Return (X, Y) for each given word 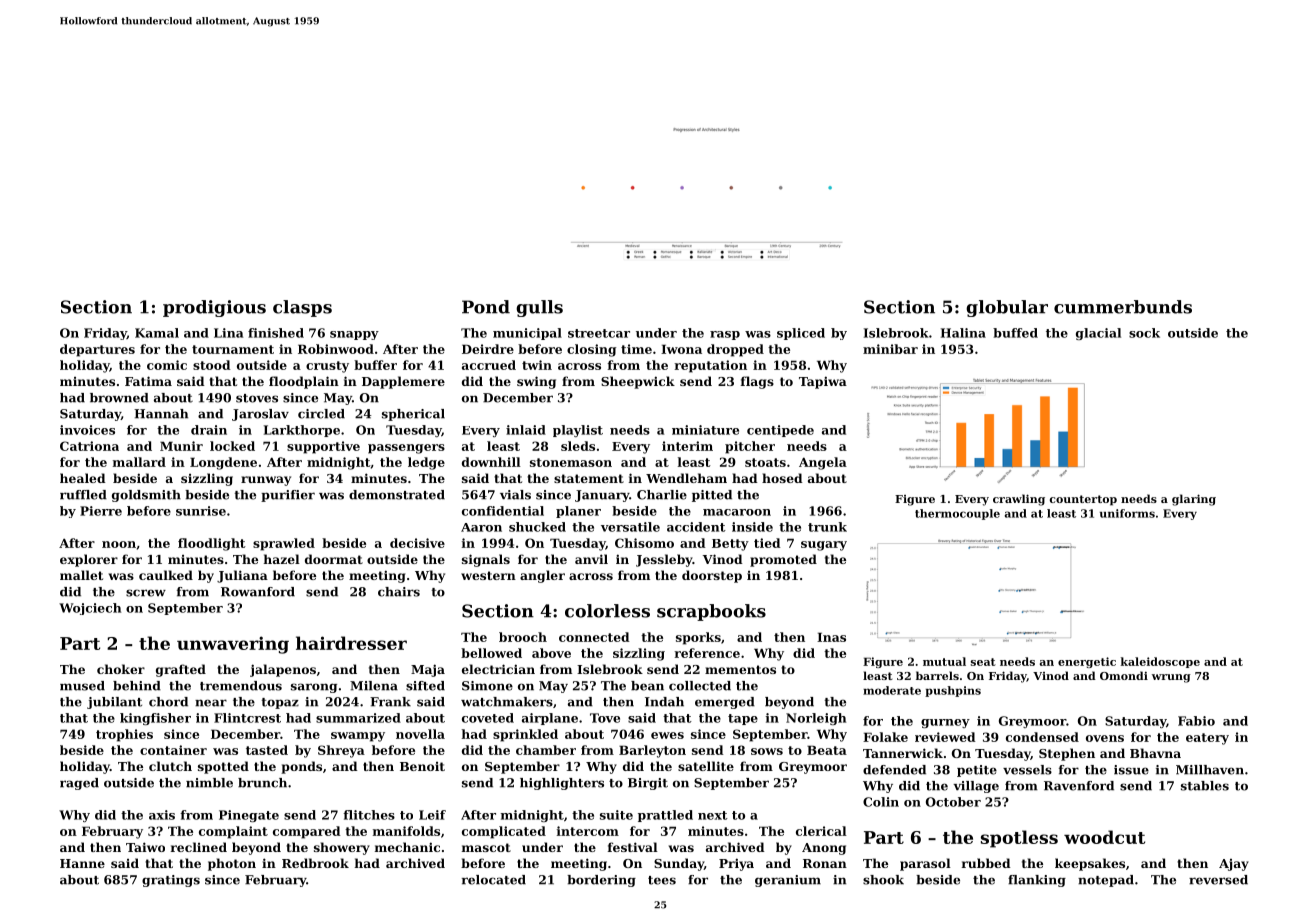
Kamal (157, 333)
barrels (937, 675)
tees (662, 880)
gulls (539, 308)
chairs (399, 592)
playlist (578, 431)
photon (232, 864)
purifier (288, 496)
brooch (523, 637)
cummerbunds (1123, 307)
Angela (823, 463)
